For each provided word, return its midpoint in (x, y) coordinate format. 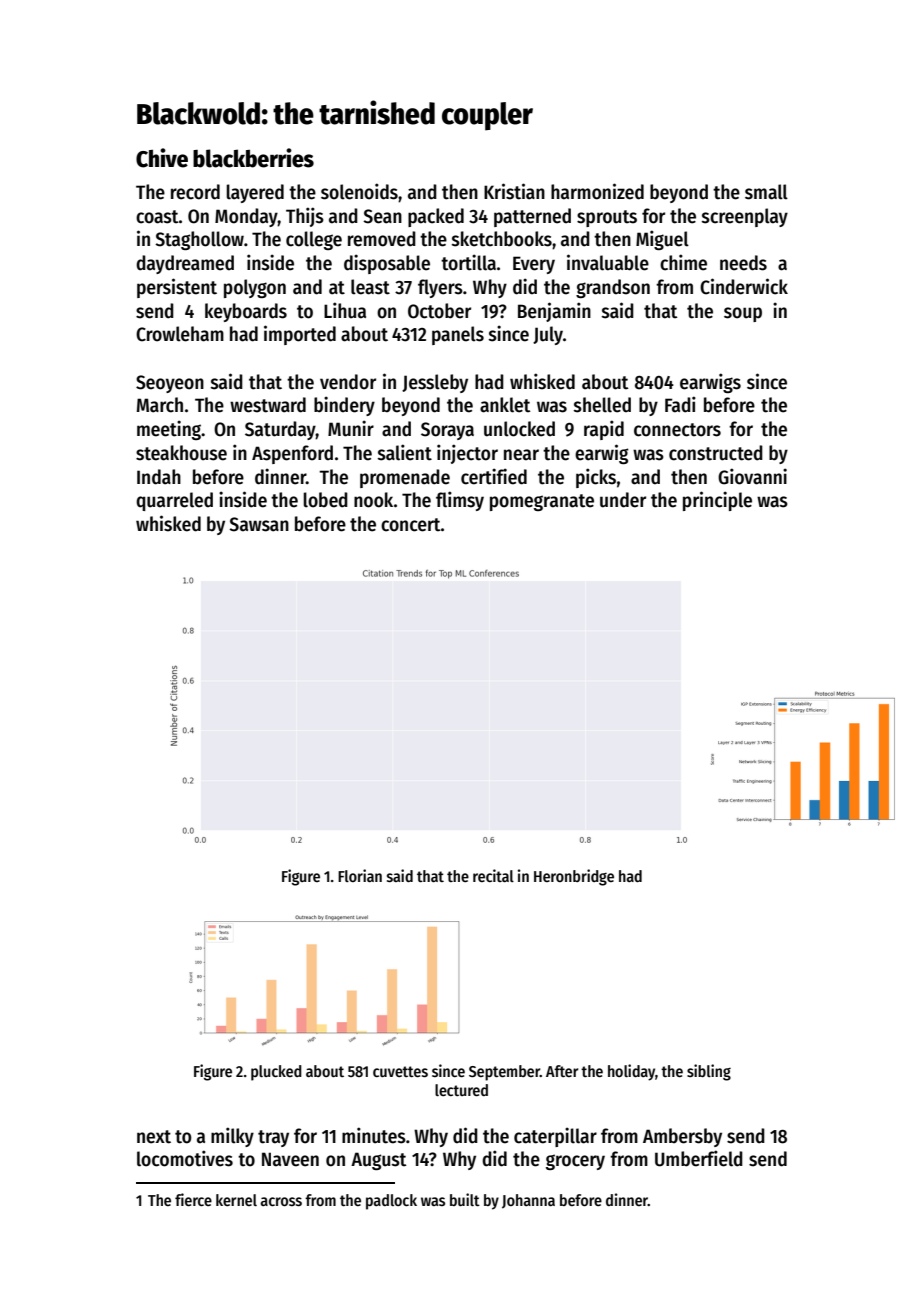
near (521, 455)
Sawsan (259, 524)
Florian (360, 875)
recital (493, 875)
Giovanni (752, 476)
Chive (162, 158)
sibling (709, 1072)
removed (382, 239)
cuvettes (400, 1072)
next (154, 1137)
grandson (613, 288)
